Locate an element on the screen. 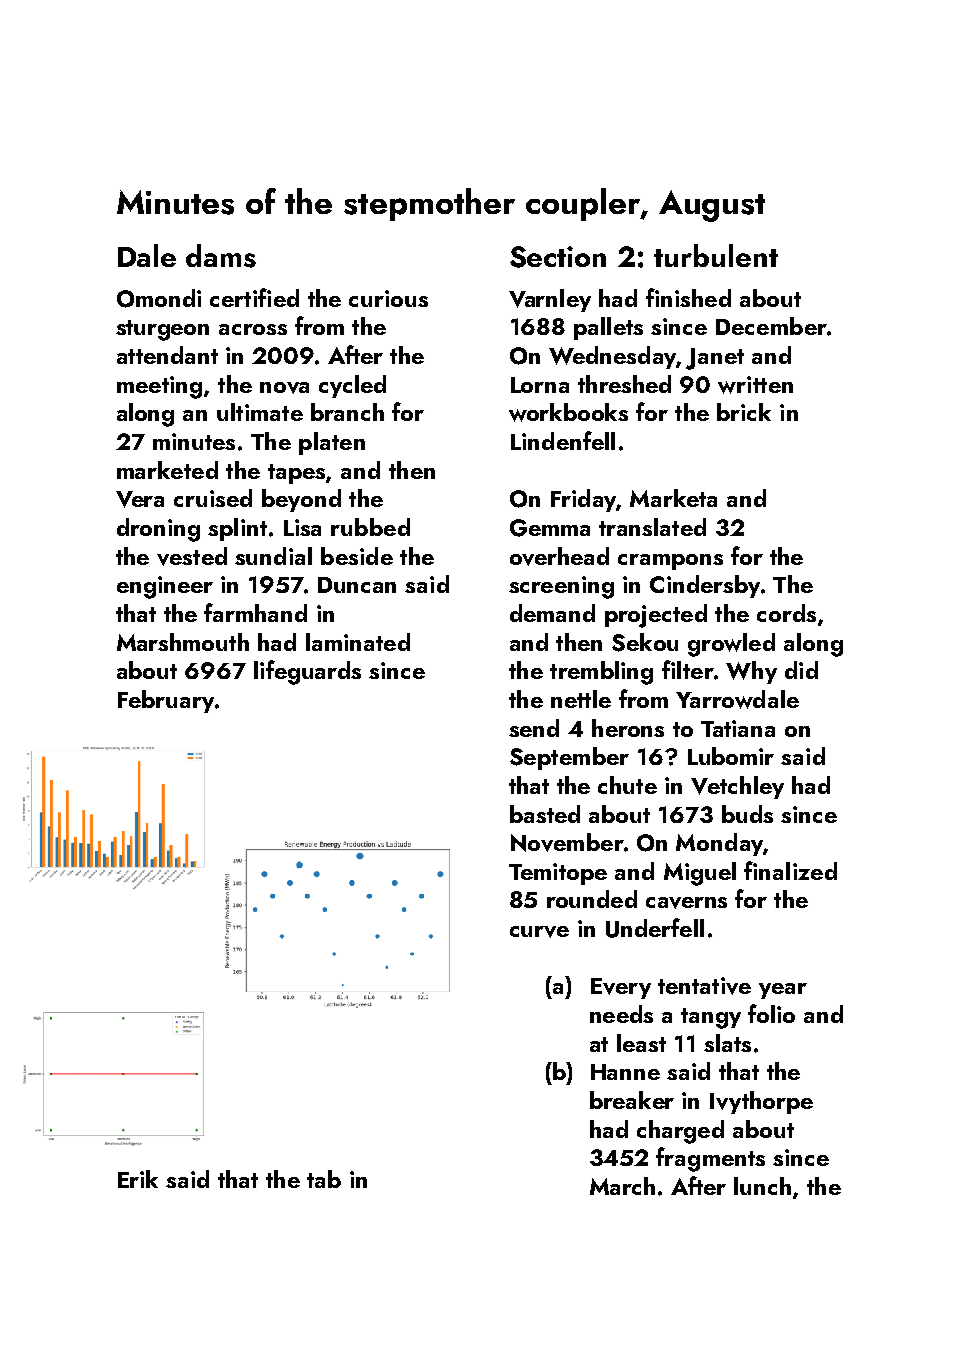 The width and height of the screenshot is (961, 1364). threshed is located at coordinates (624, 384).
